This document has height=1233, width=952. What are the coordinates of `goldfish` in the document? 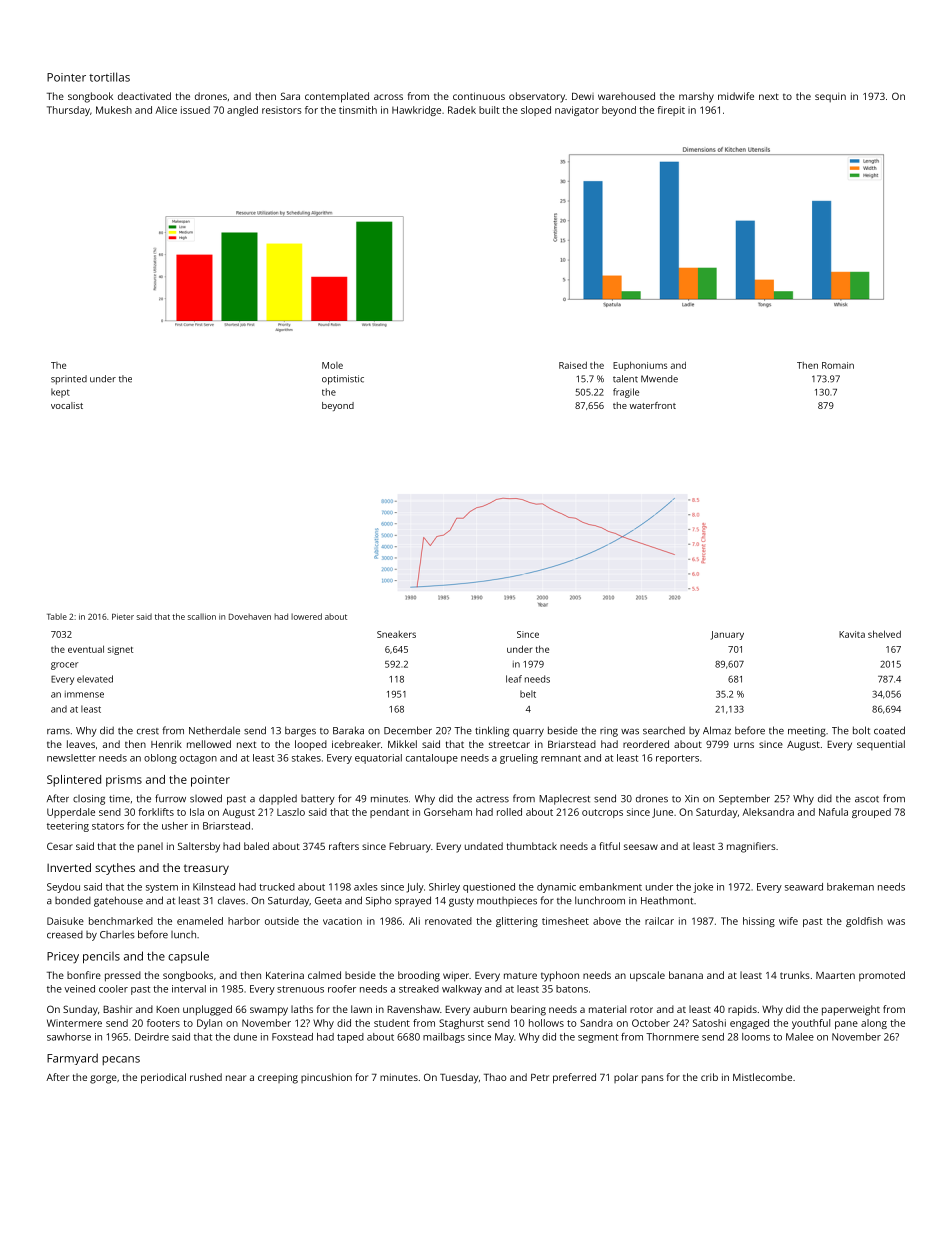 It's located at (864, 922).
